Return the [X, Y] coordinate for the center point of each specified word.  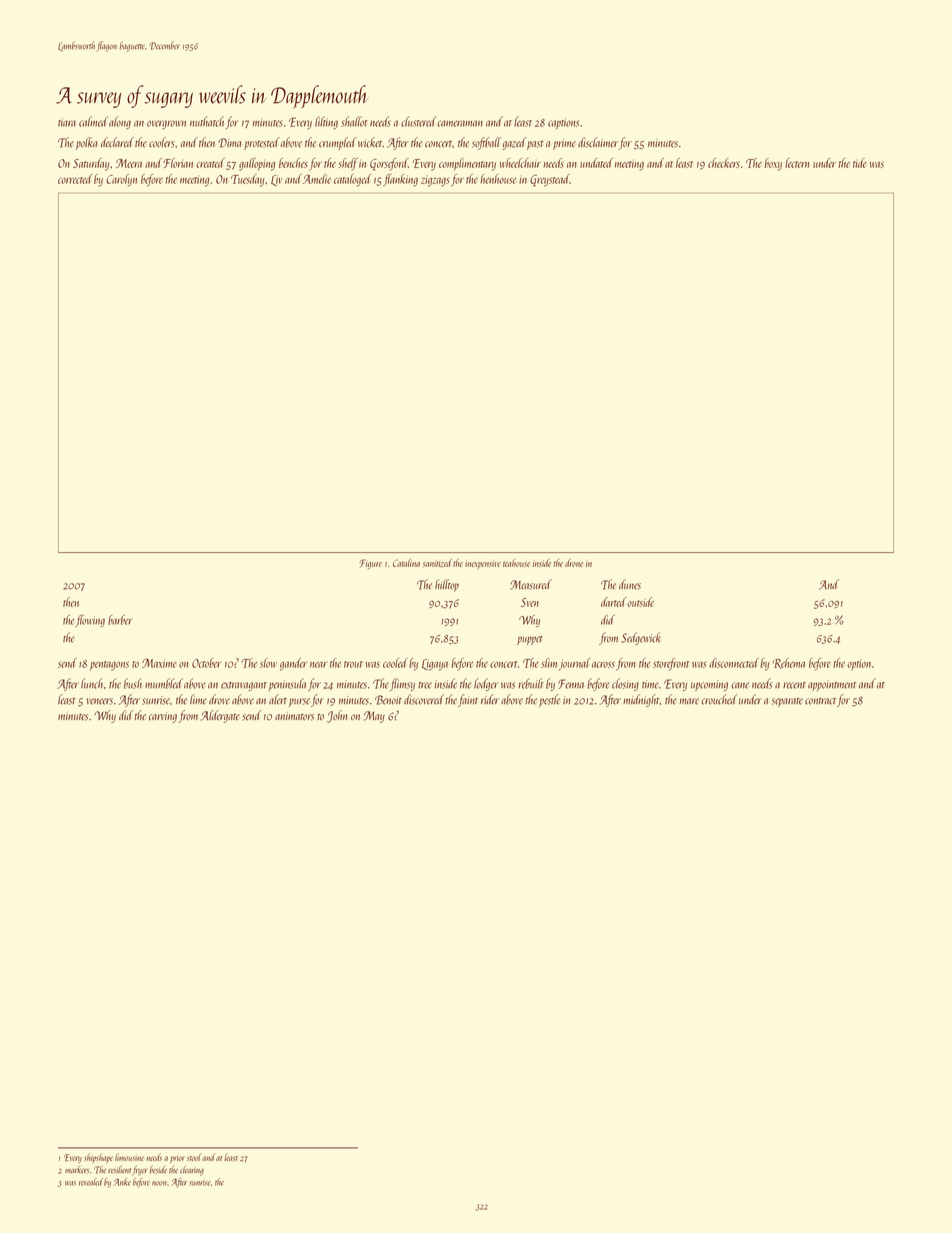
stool [194, 1157]
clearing [192, 1171]
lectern [797, 163]
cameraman [460, 123]
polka [87, 143]
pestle [549, 700]
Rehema [789, 663]
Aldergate [220, 716]
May [374, 717]
